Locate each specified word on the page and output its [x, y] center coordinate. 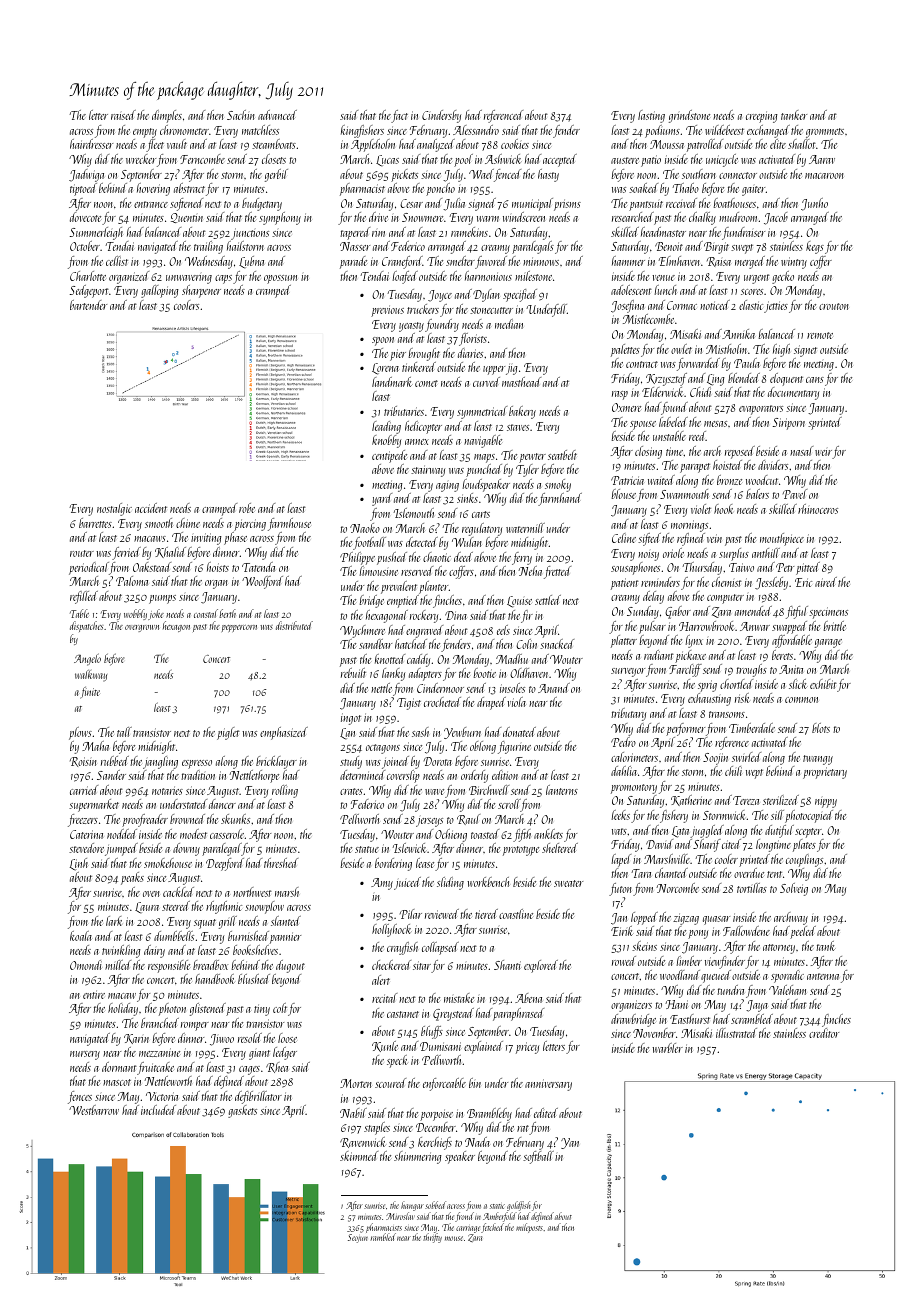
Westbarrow [94, 1110]
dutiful [779, 831]
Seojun [358, 1238]
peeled [803, 932]
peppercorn [239, 628]
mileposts [529, 1228]
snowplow [264, 907]
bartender [88, 305]
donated [519, 732]
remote [820, 335]
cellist [117, 261]
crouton [834, 306]
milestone [533, 276]
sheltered [560, 848]
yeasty [411, 327]
